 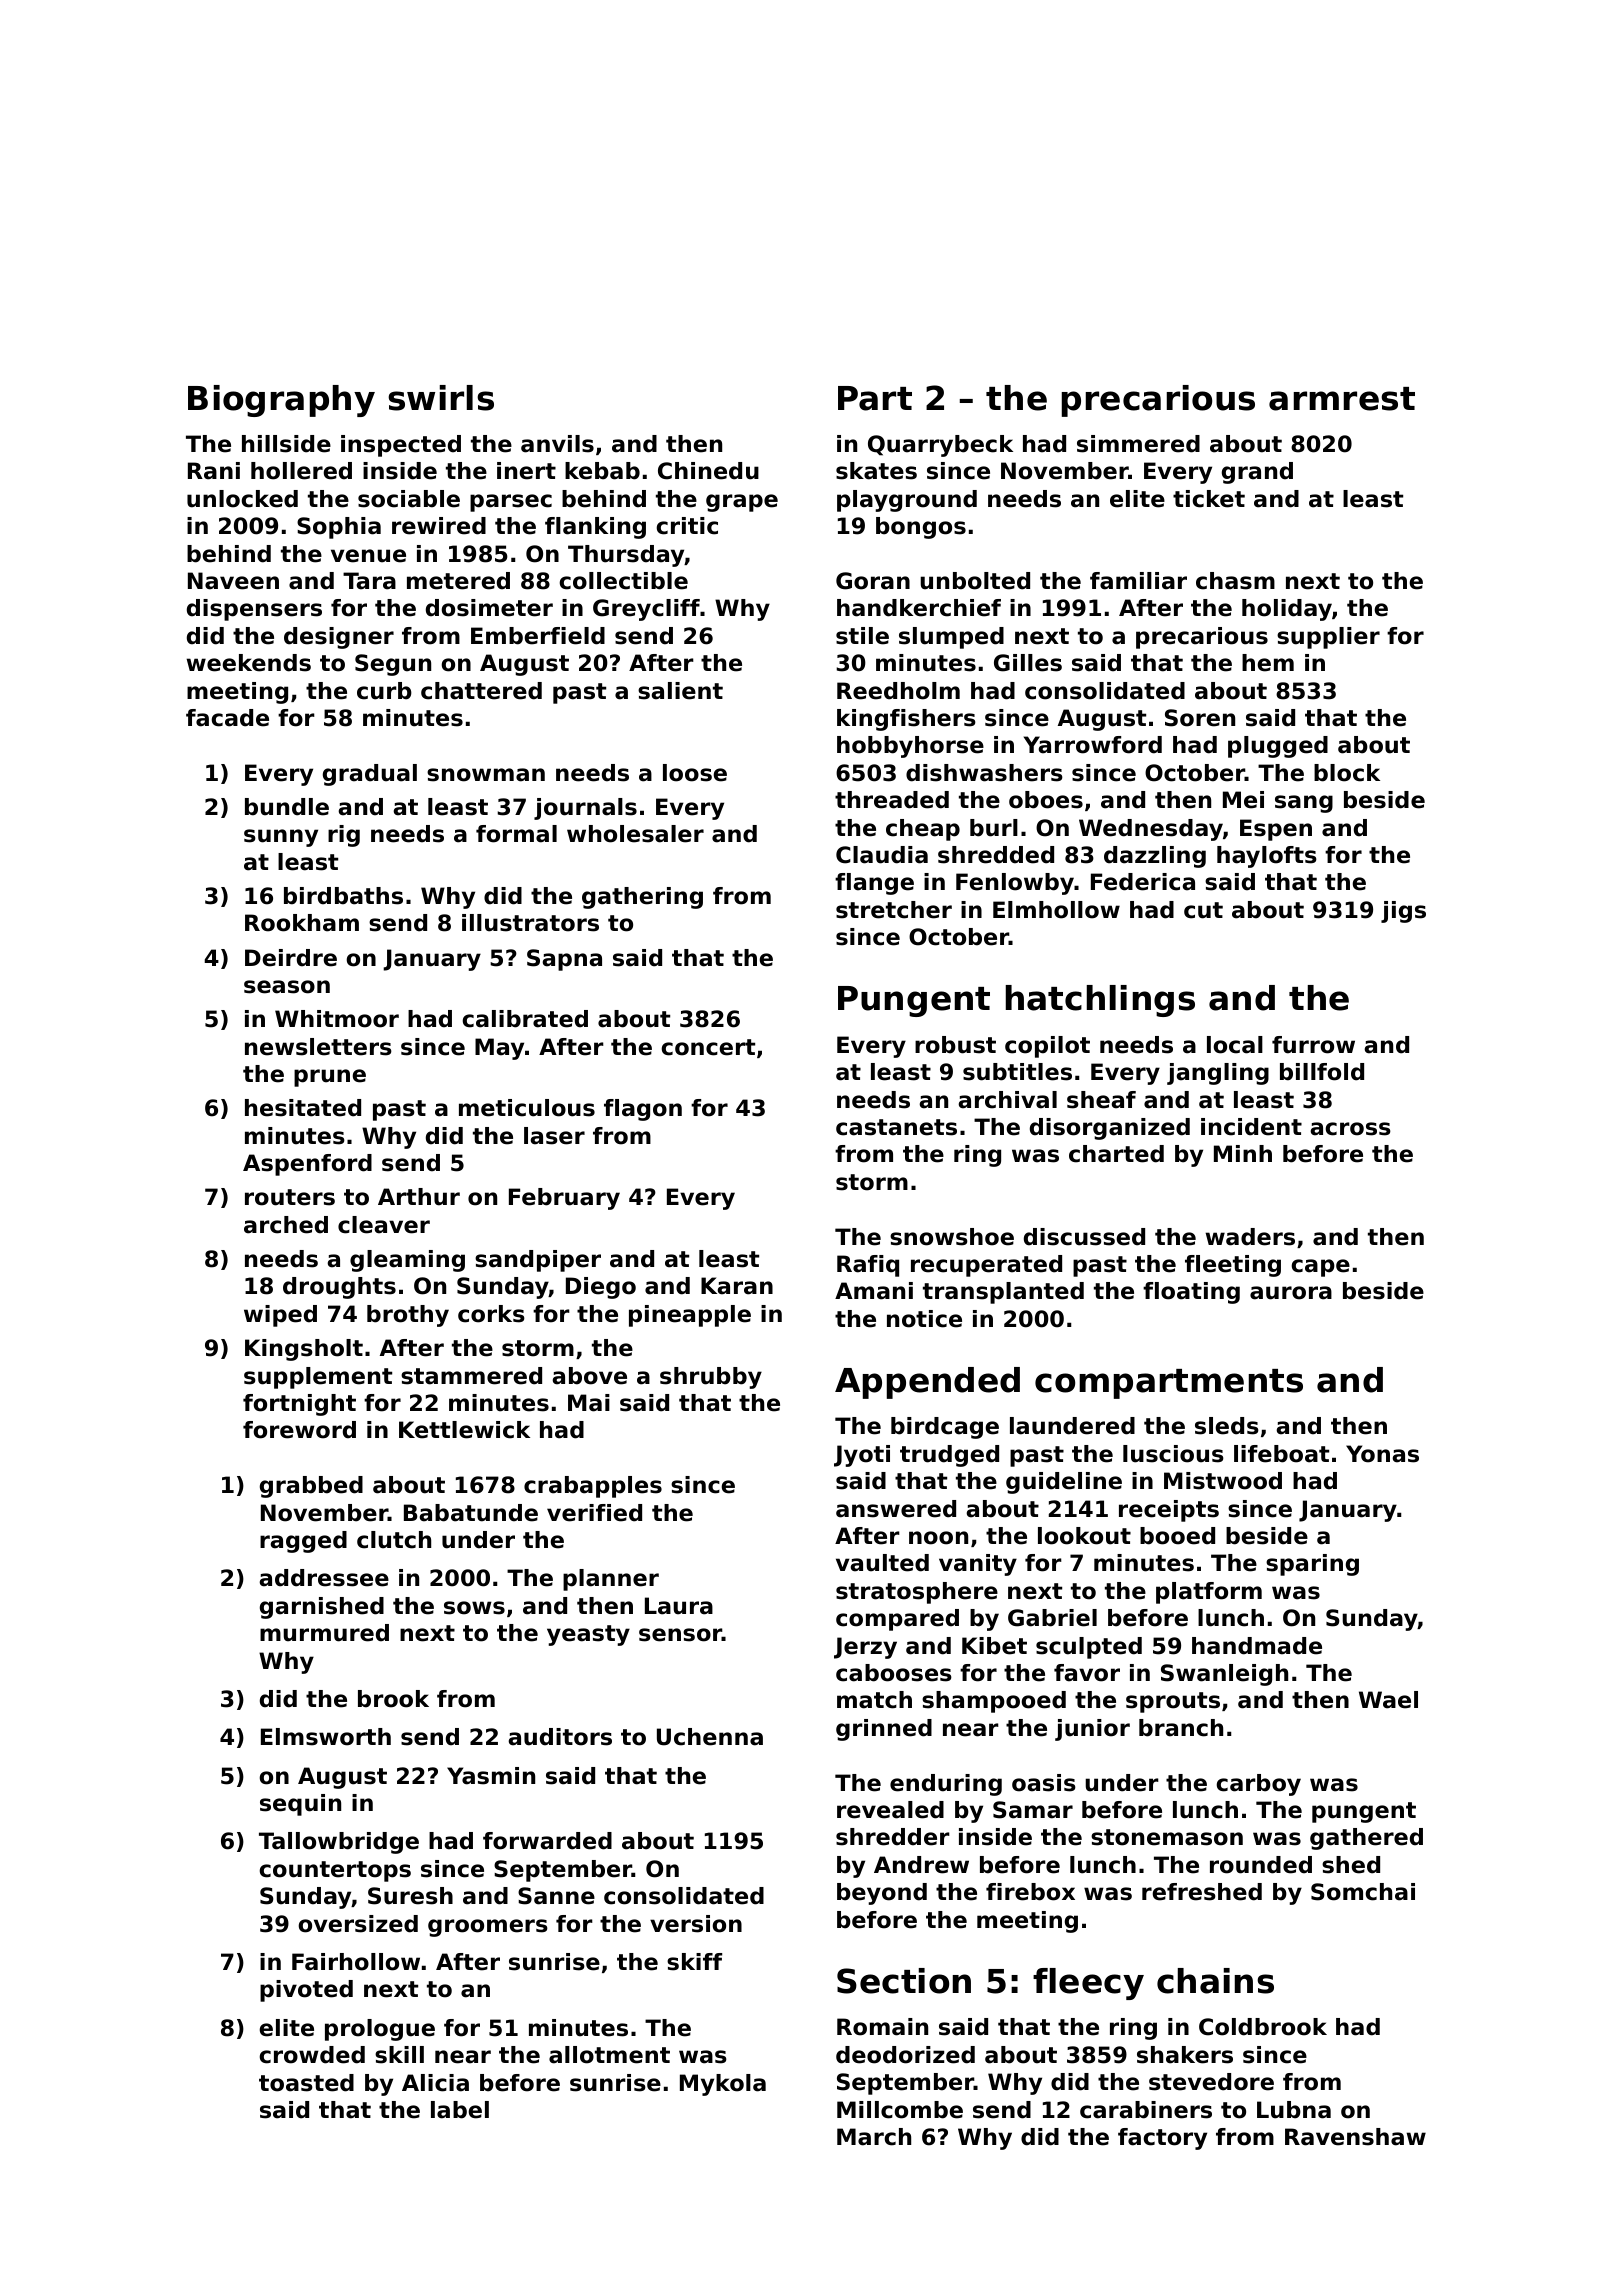 What do you see at coordinates (1287, 610) in the image?
I see `holiday` at bounding box center [1287, 610].
